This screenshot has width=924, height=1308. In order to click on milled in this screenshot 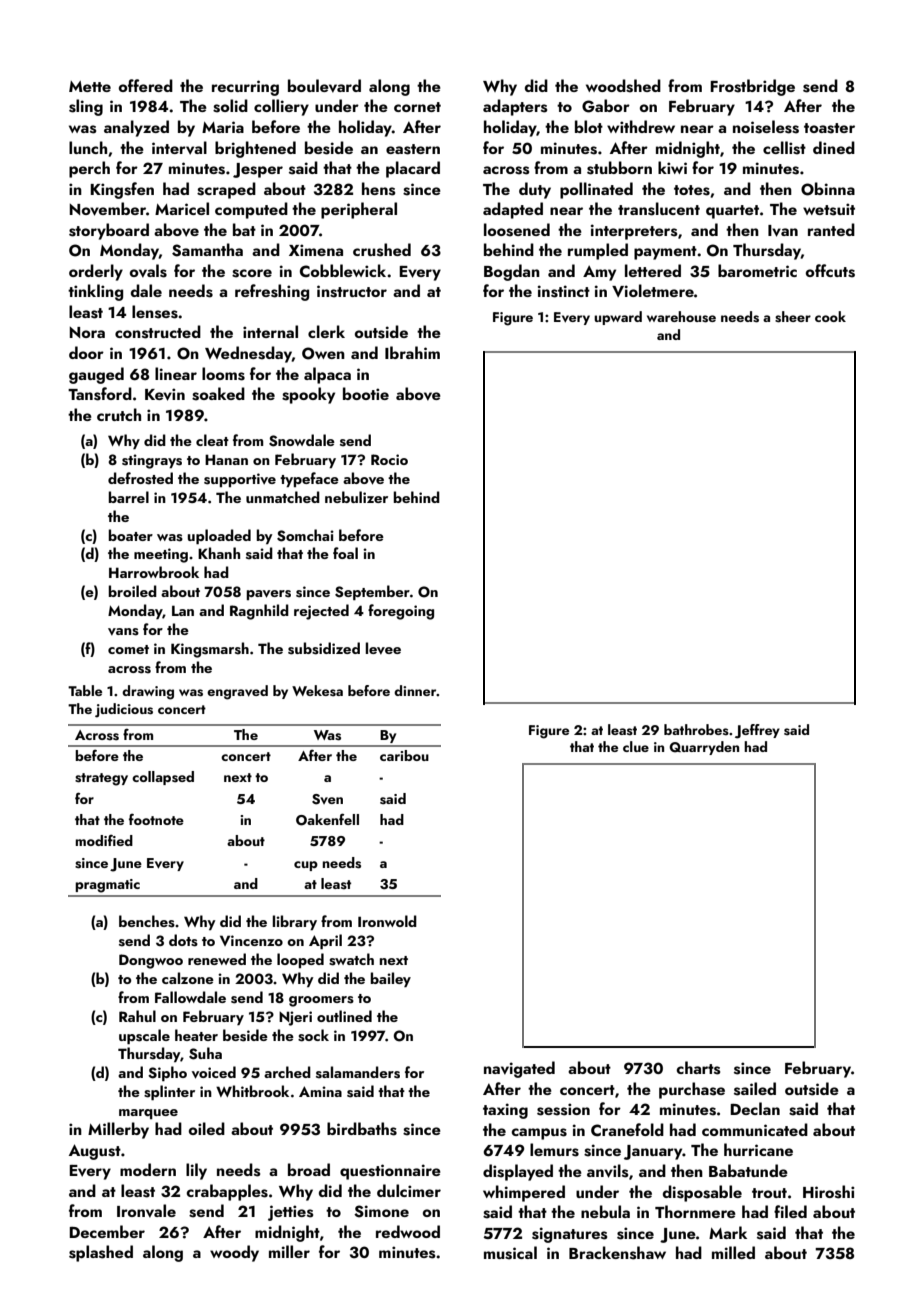, I will do `click(733, 1252)`.
